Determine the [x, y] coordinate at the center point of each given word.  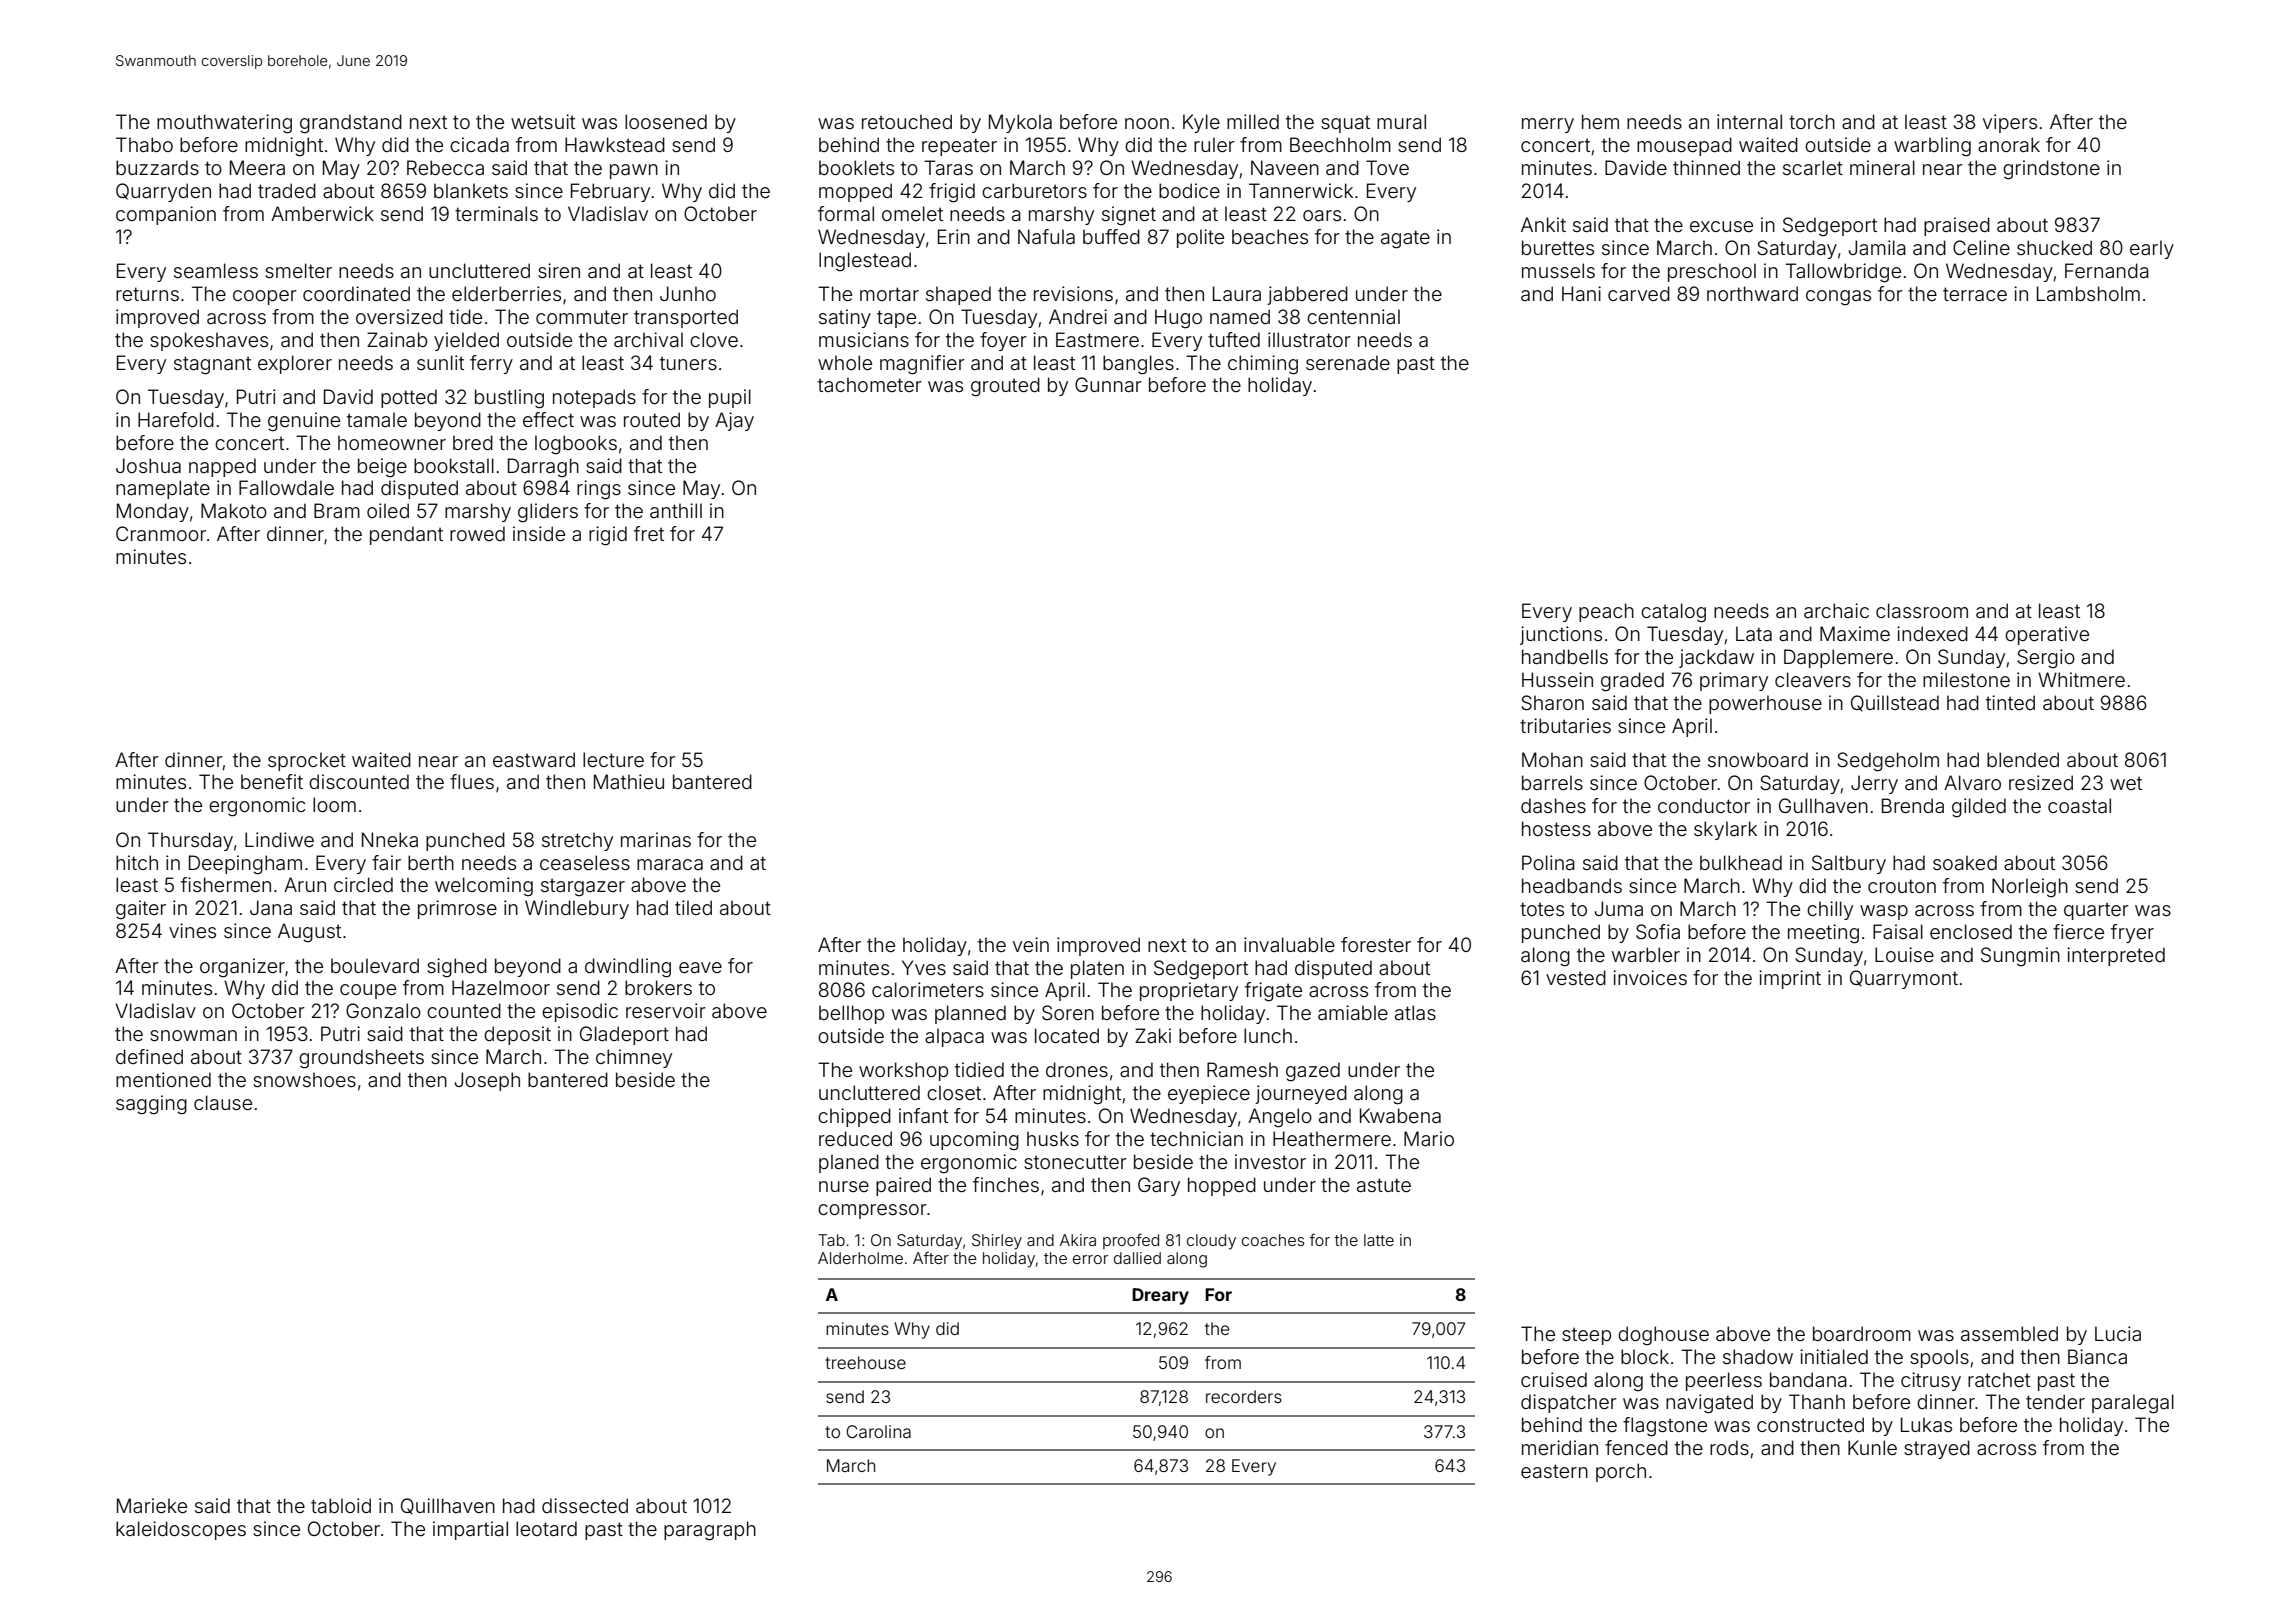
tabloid [341, 1505]
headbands [1572, 885]
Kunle [1872, 1447]
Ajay [734, 421]
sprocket [307, 761]
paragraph [710, 1531]
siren [559, 270]
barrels [1552, 782]
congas [1838, 298]
